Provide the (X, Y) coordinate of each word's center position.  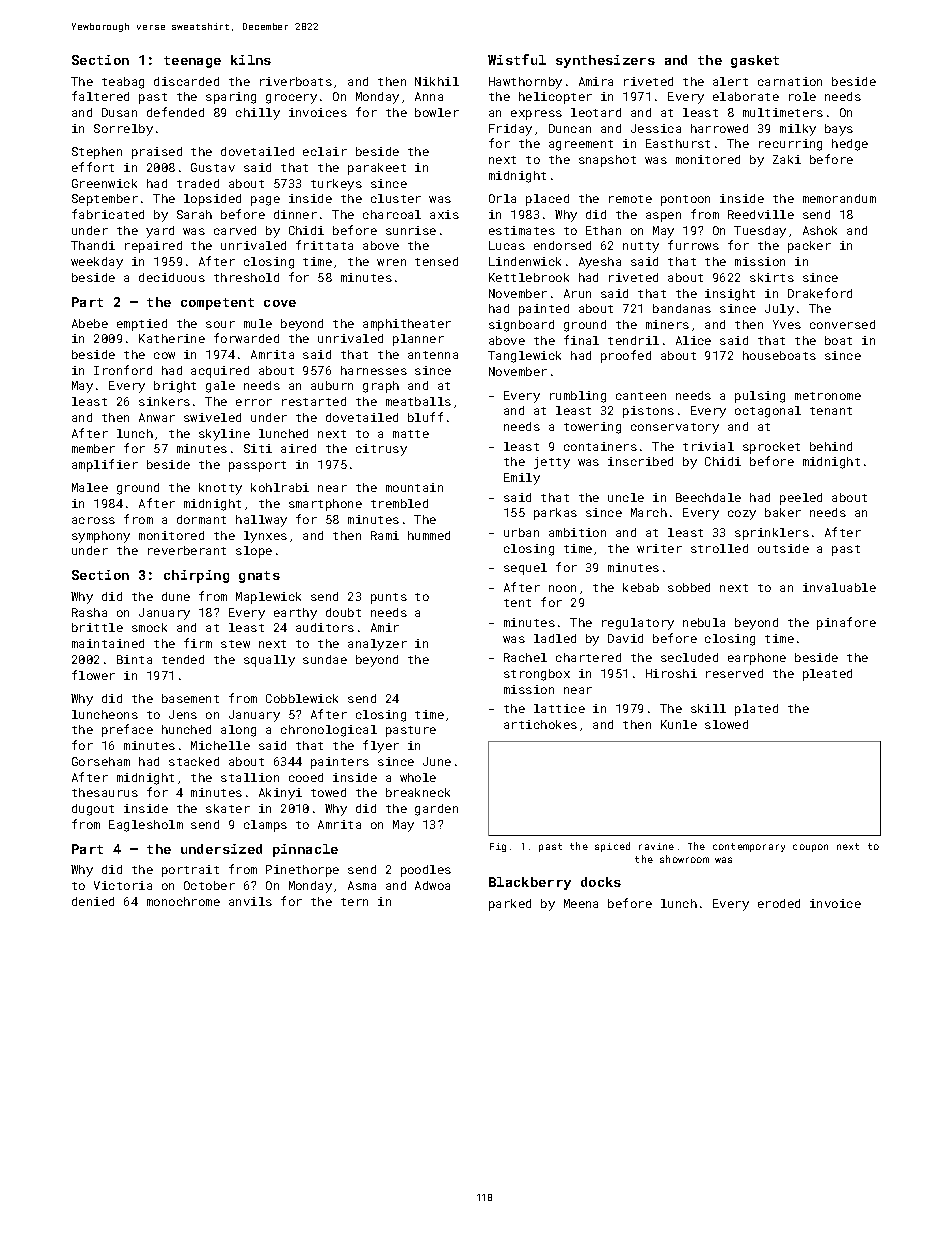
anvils (250, 901)
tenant (831, 411)
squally (269, 661)
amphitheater (407, 325)
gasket (755, 61)
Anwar (157, 417)
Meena (581, 903)
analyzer (377, 645)
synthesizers (605, 61)
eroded (779, 903)
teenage (192, 62)
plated (756, 710)
